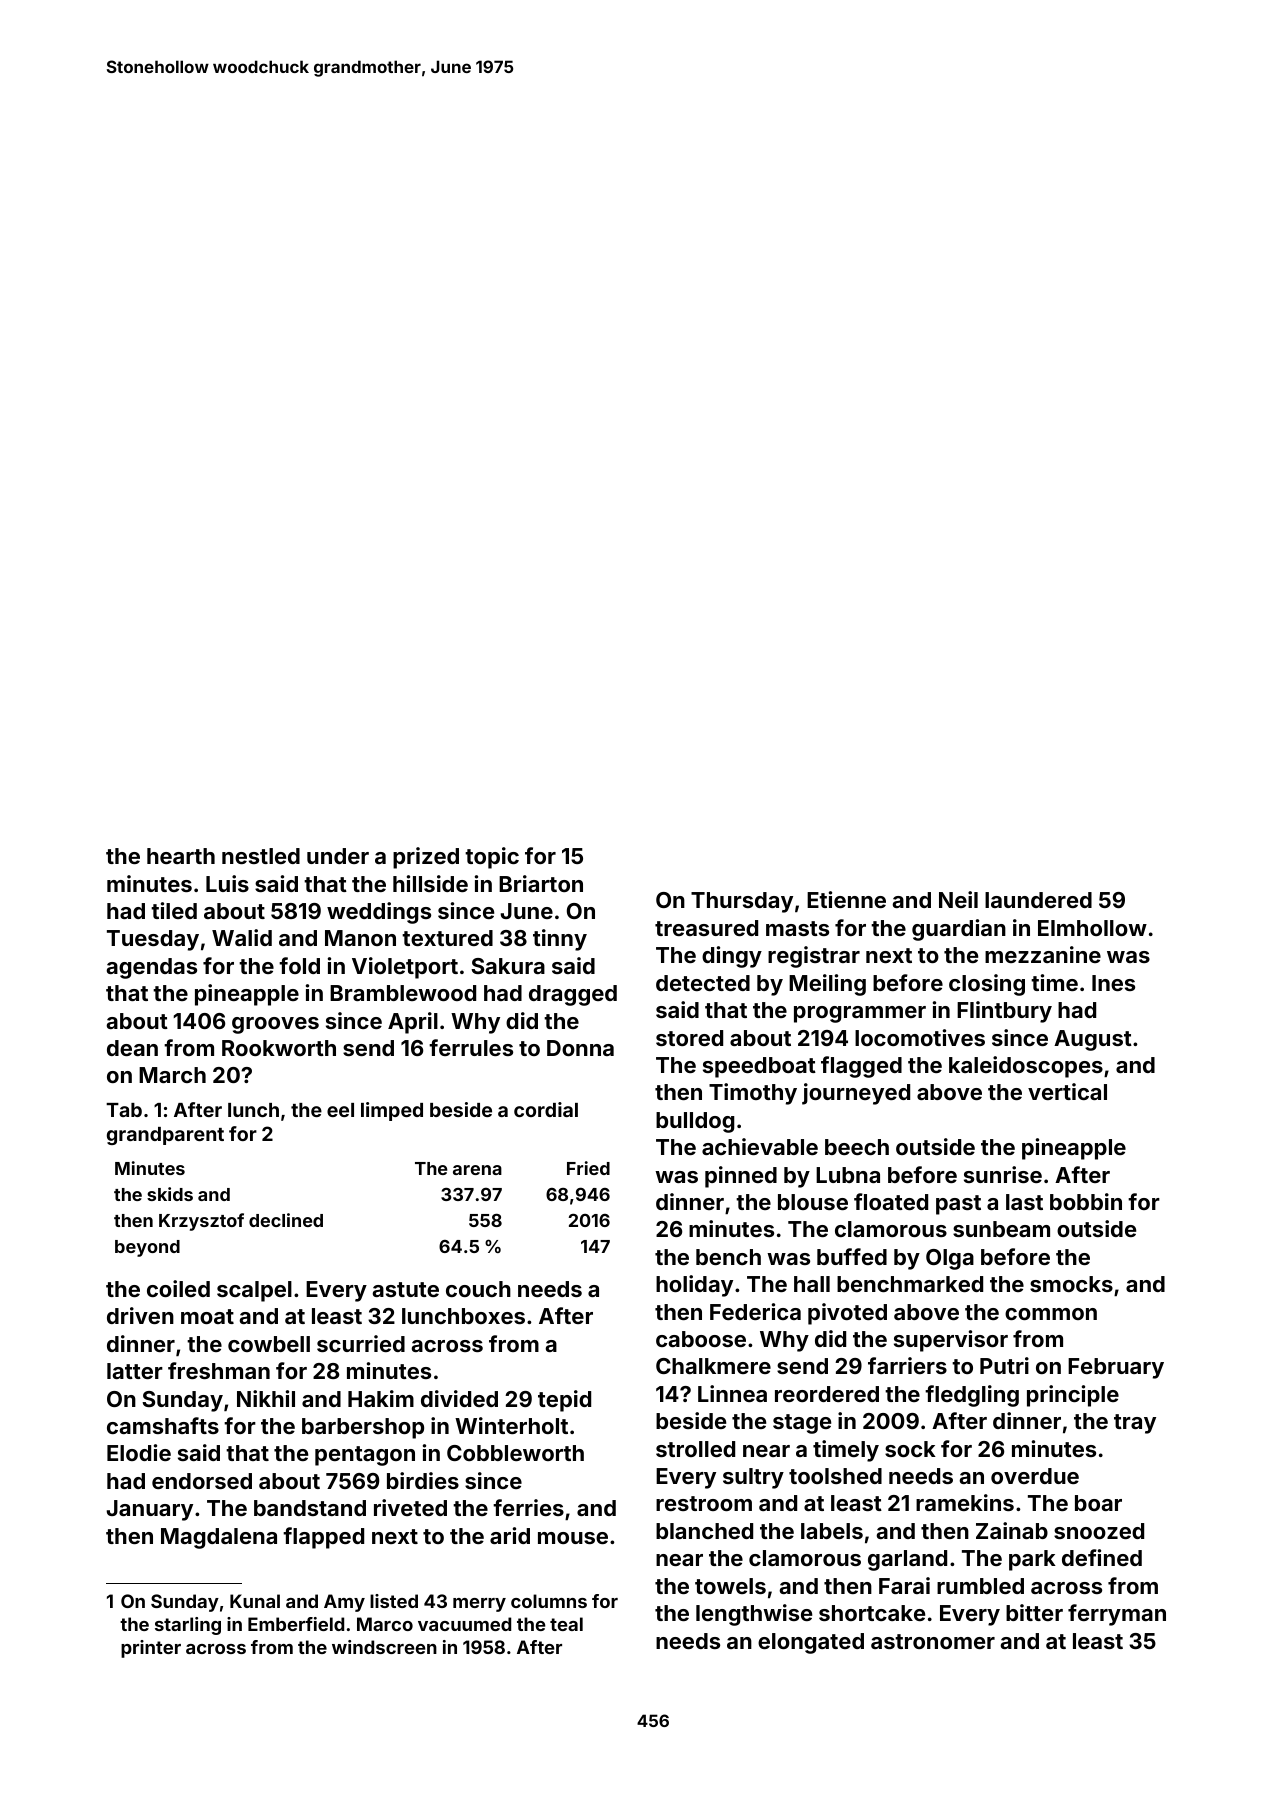 Image resolution: width=1274 pixels, height=1801 pixels. Describe the element at coordinates (1067, 1091) in the screenshot. I see `vertical` at that location.
